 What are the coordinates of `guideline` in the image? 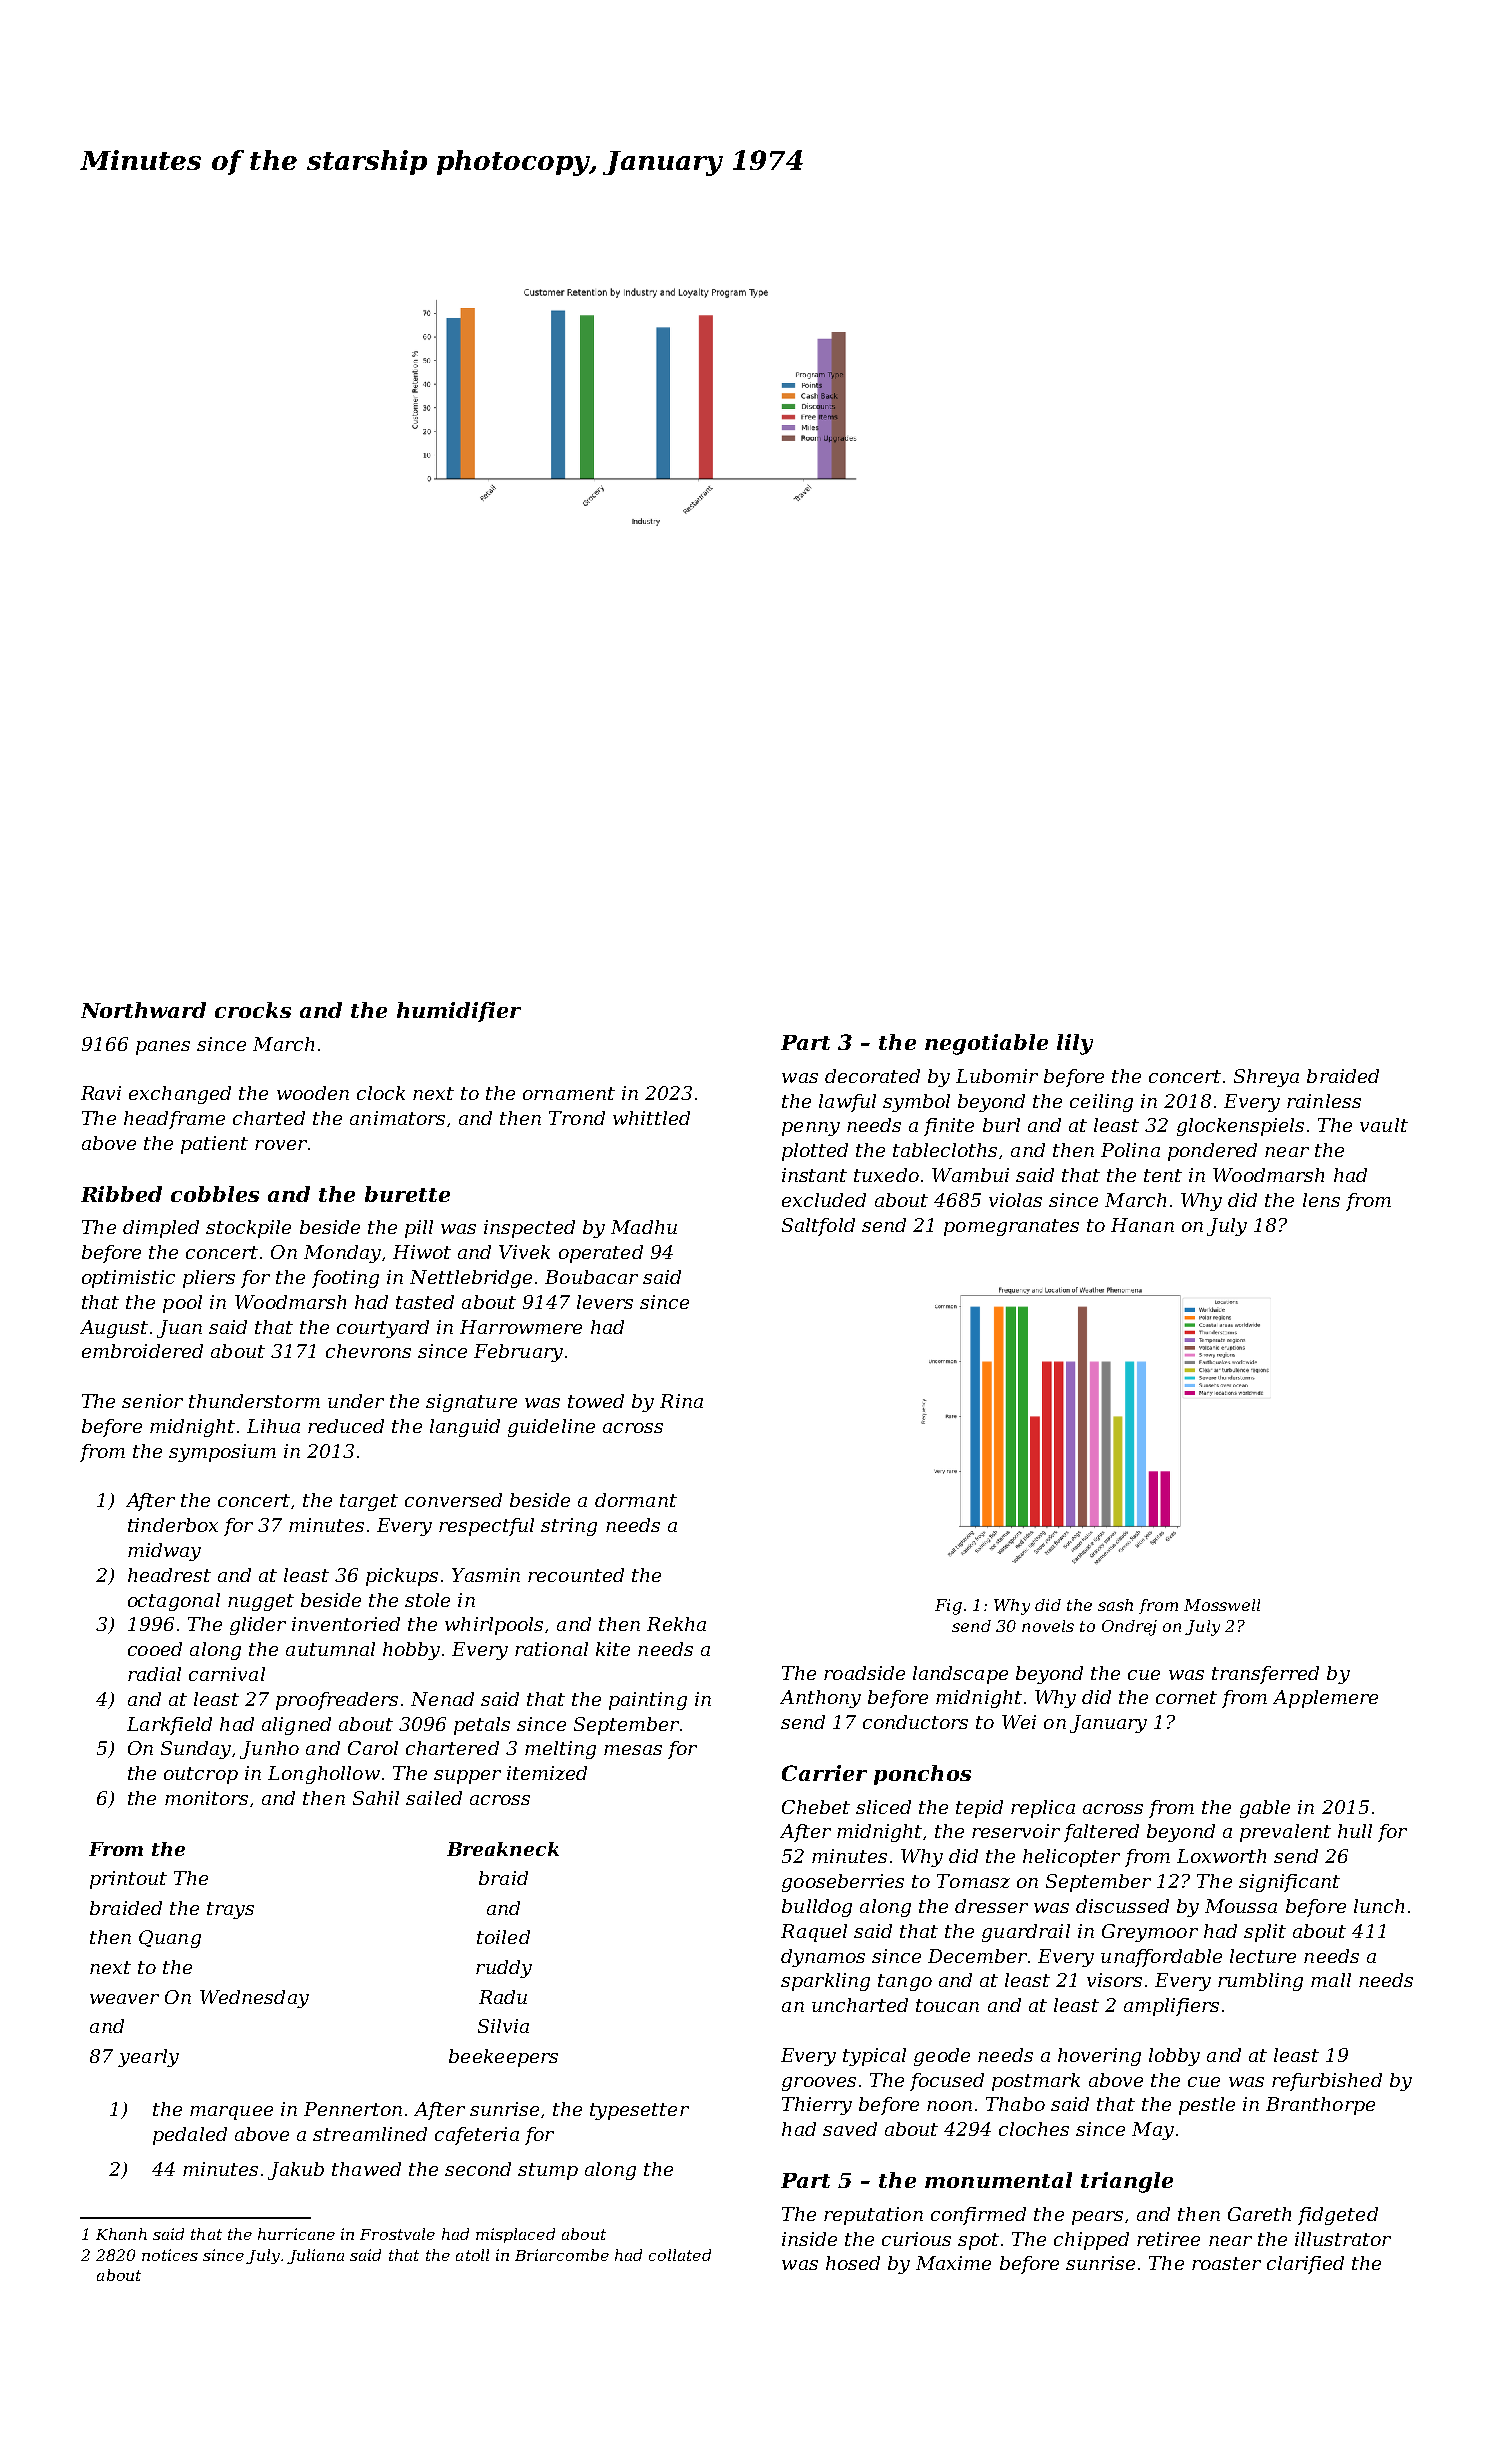 It's located at (551, 1428).
